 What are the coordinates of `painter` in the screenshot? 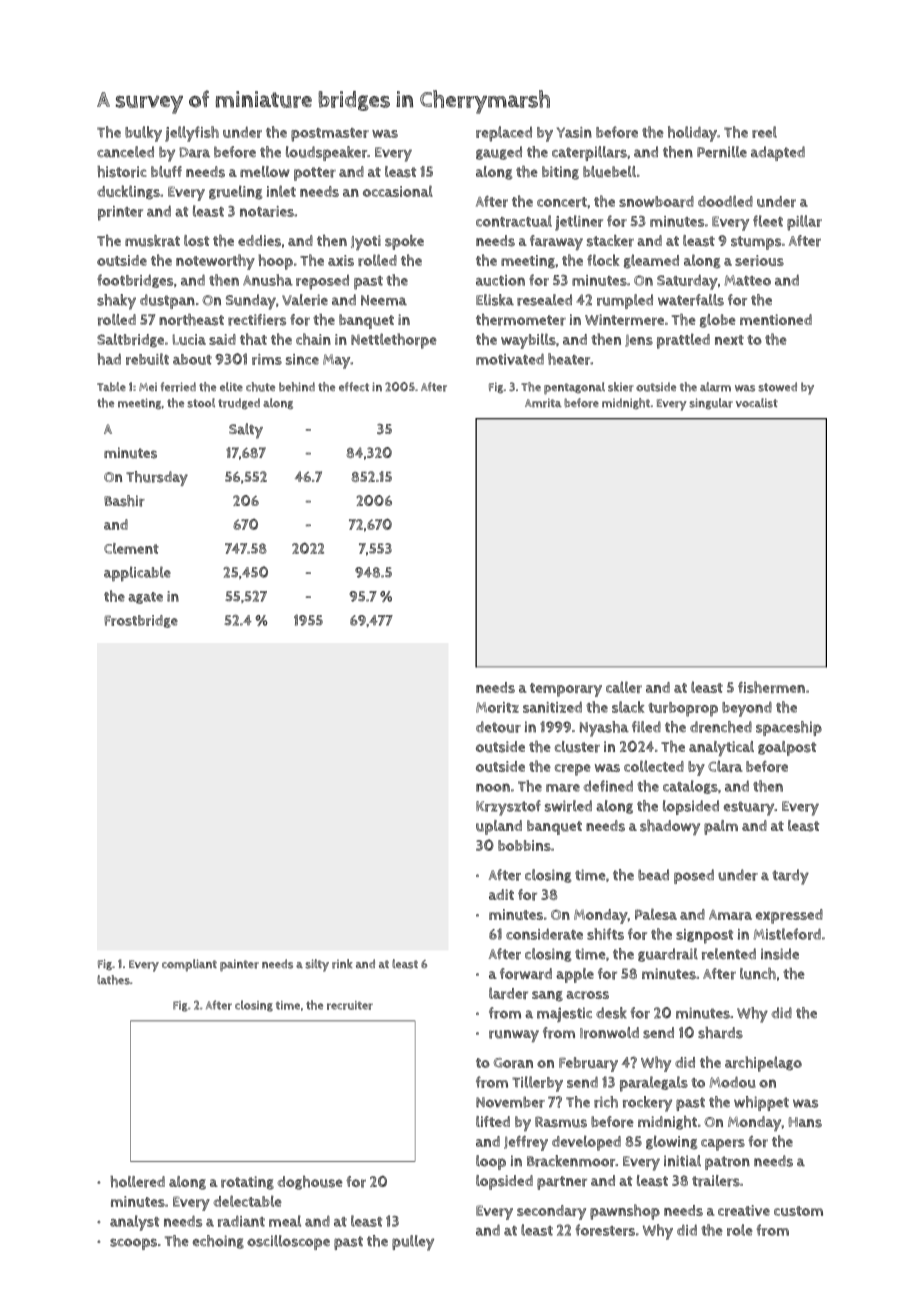 It's located at (239, 965).
